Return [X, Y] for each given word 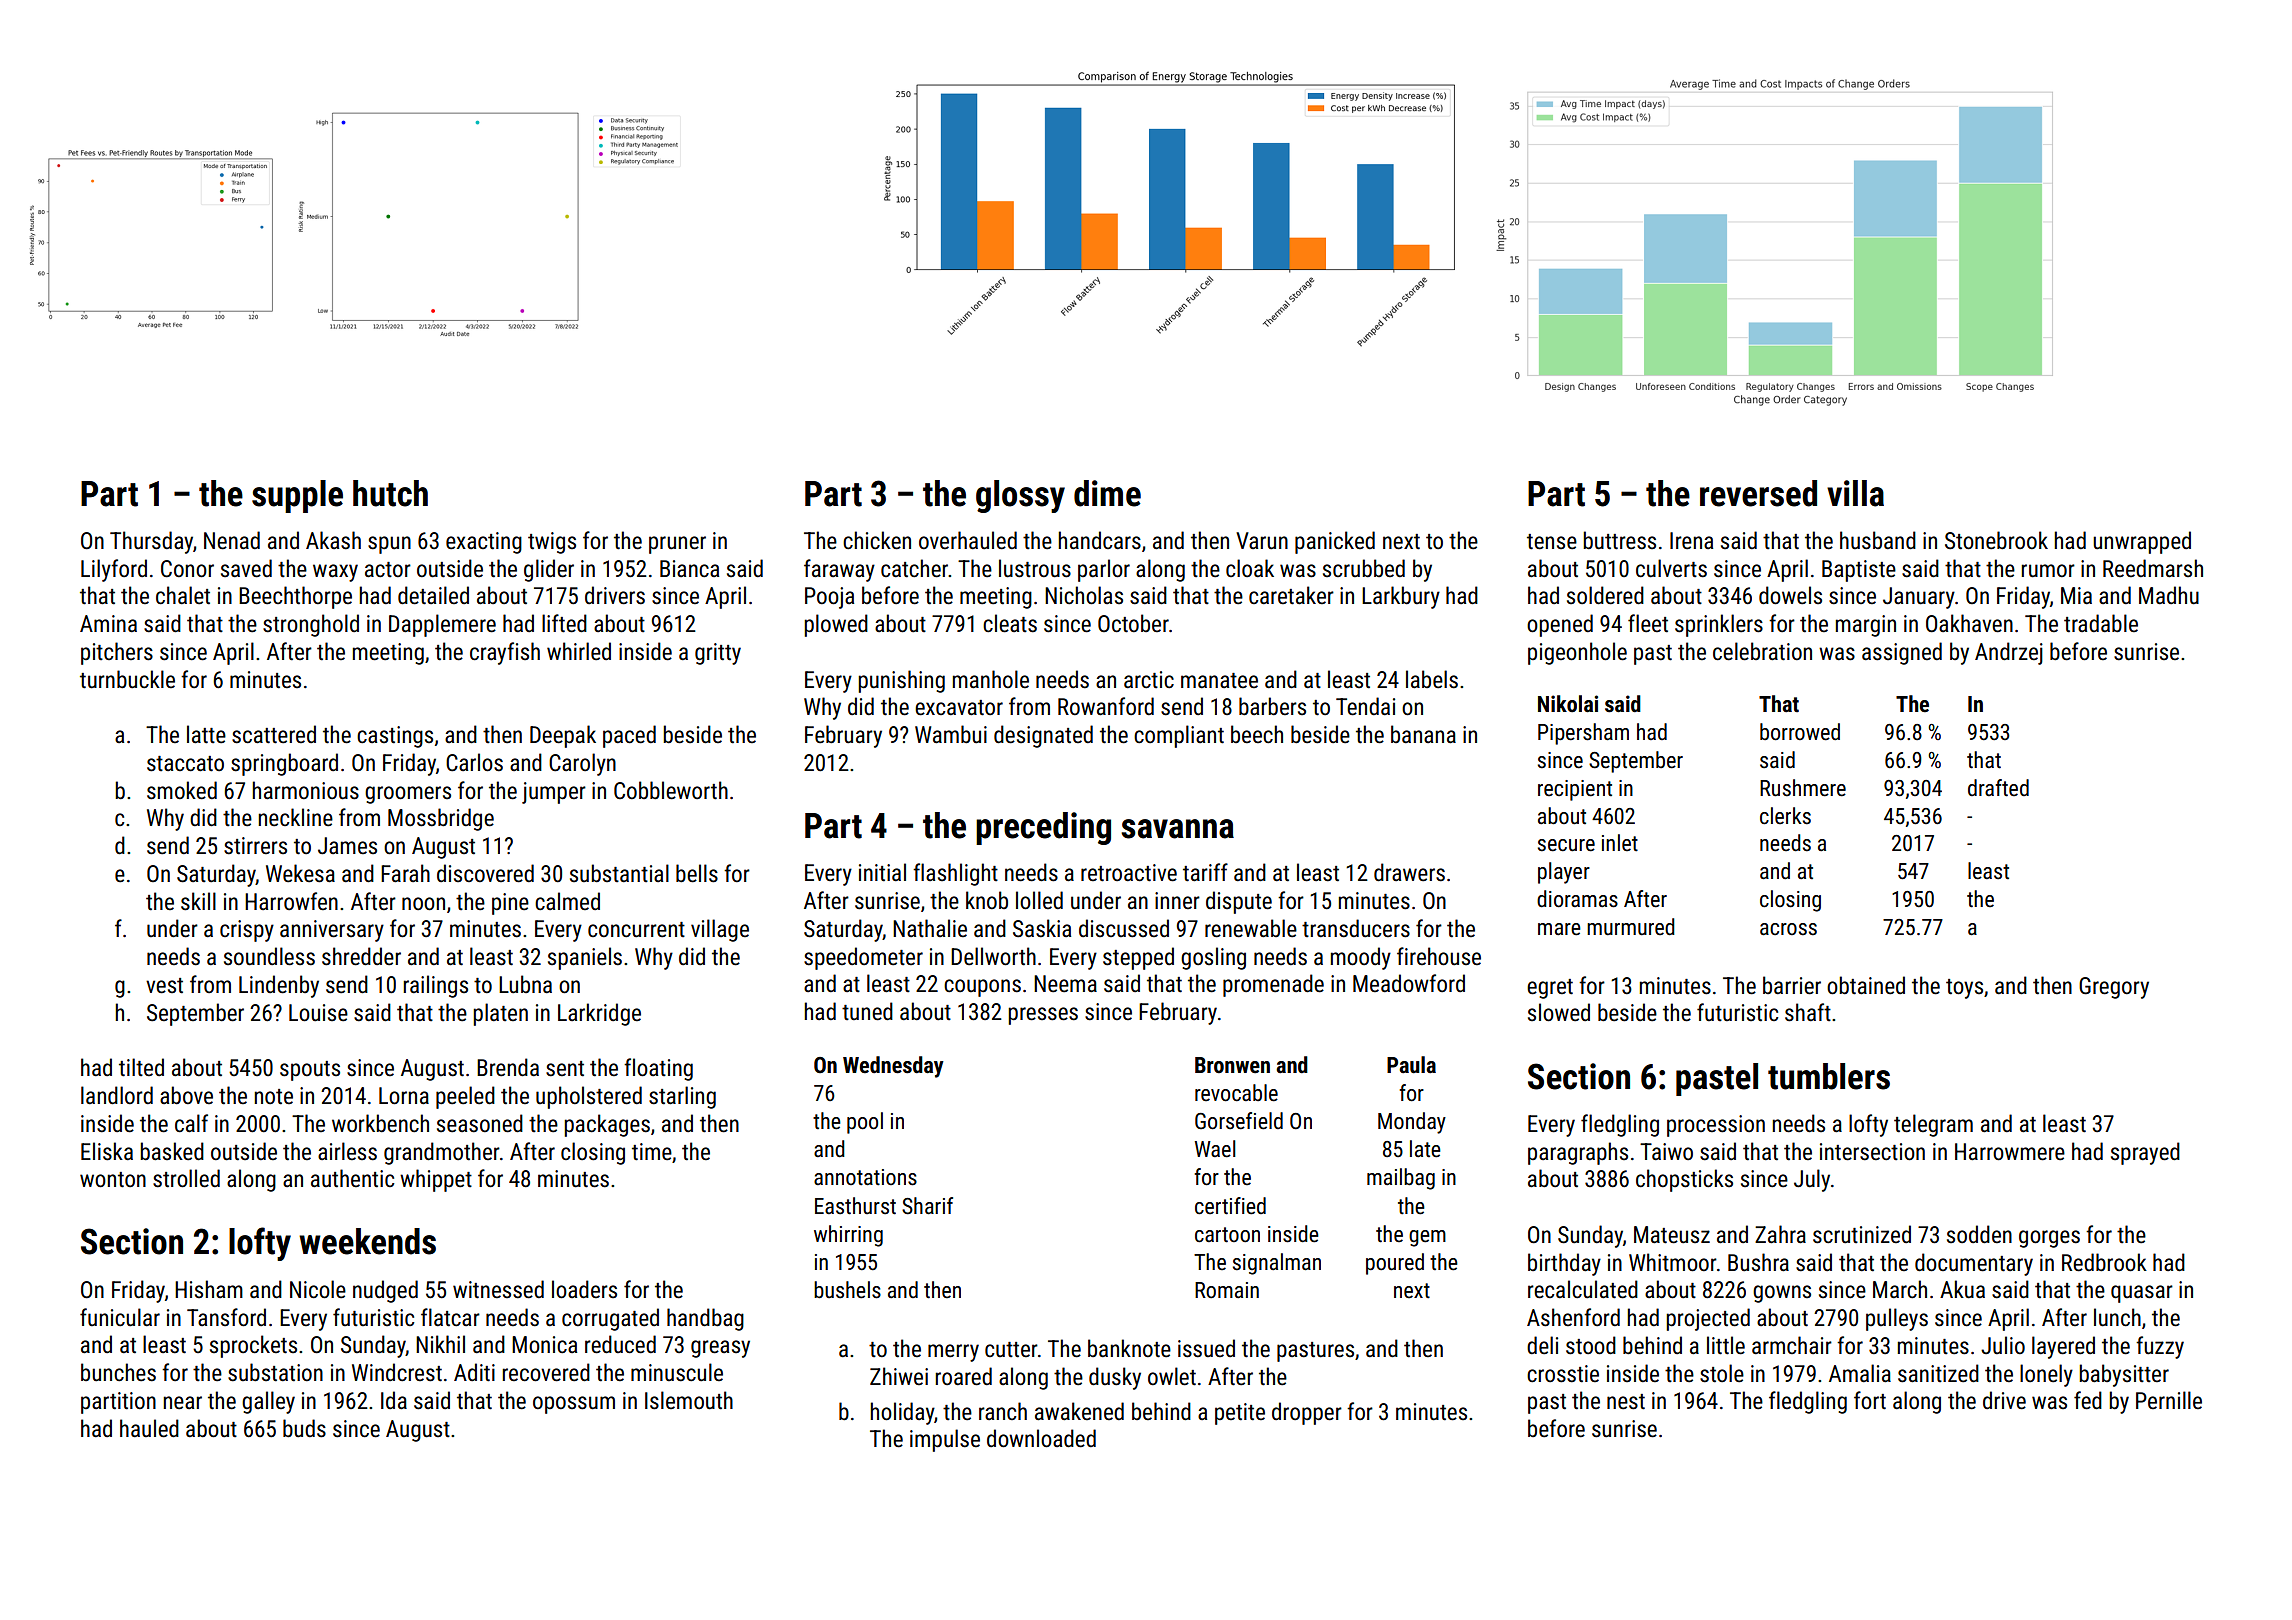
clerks [1785, 816]
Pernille [2169, 1400]
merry [953, 1353]
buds [304, 1428]
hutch [390, 493]
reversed [1758, 493]
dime [1107, 493]
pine [510, 904]
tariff [1205, 872]
